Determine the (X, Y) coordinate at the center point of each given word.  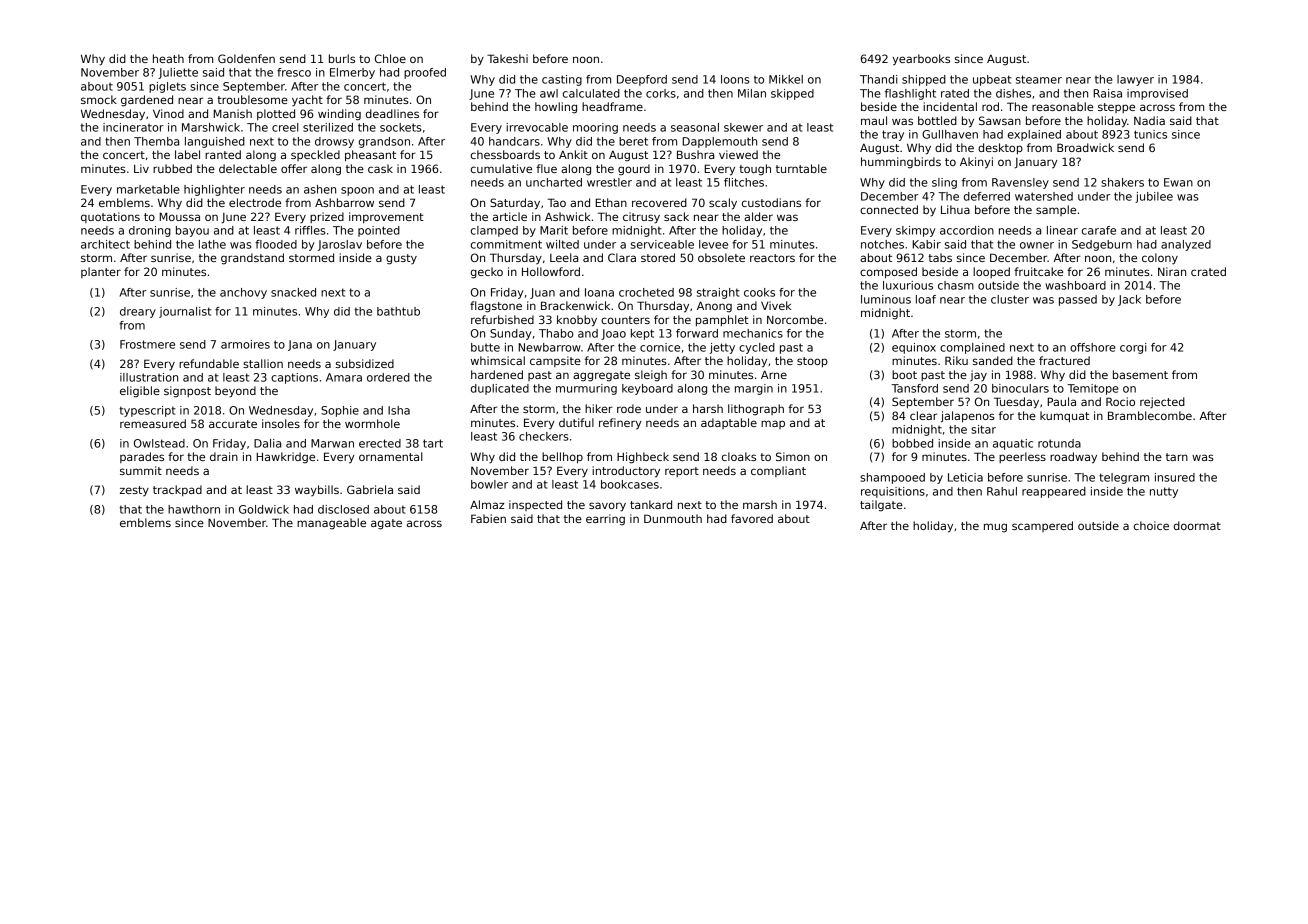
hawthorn (194, 509)
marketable (148, 189)
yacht (307, 101)
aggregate (601, 376)
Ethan (611, 202)
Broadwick (1085, 147)
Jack (1129, 300)
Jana (300, 345)
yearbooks (921, 60)
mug (995, 528)
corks (661, 93)
